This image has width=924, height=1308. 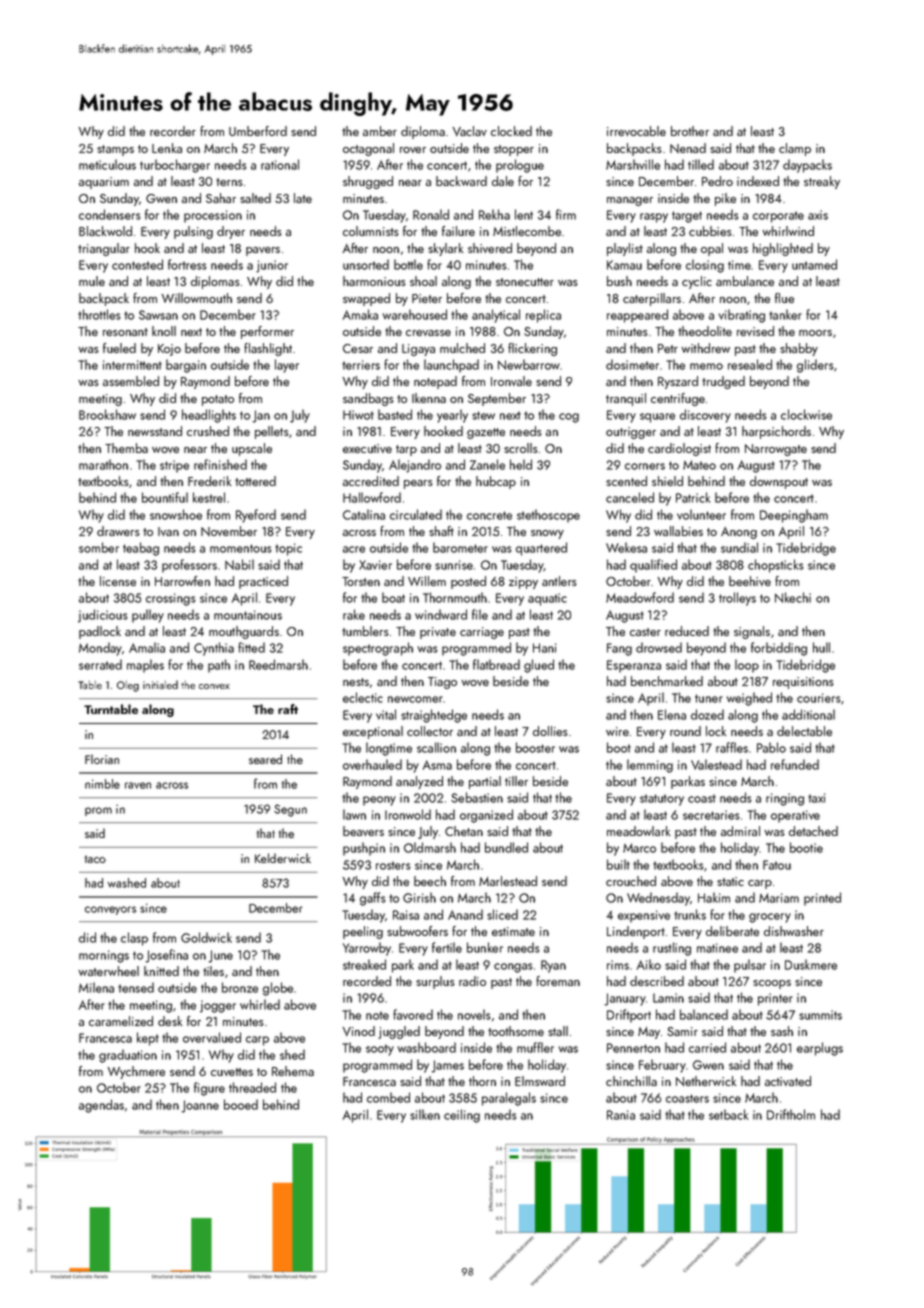 I want to click on partial, so click(x=485, y=782).
